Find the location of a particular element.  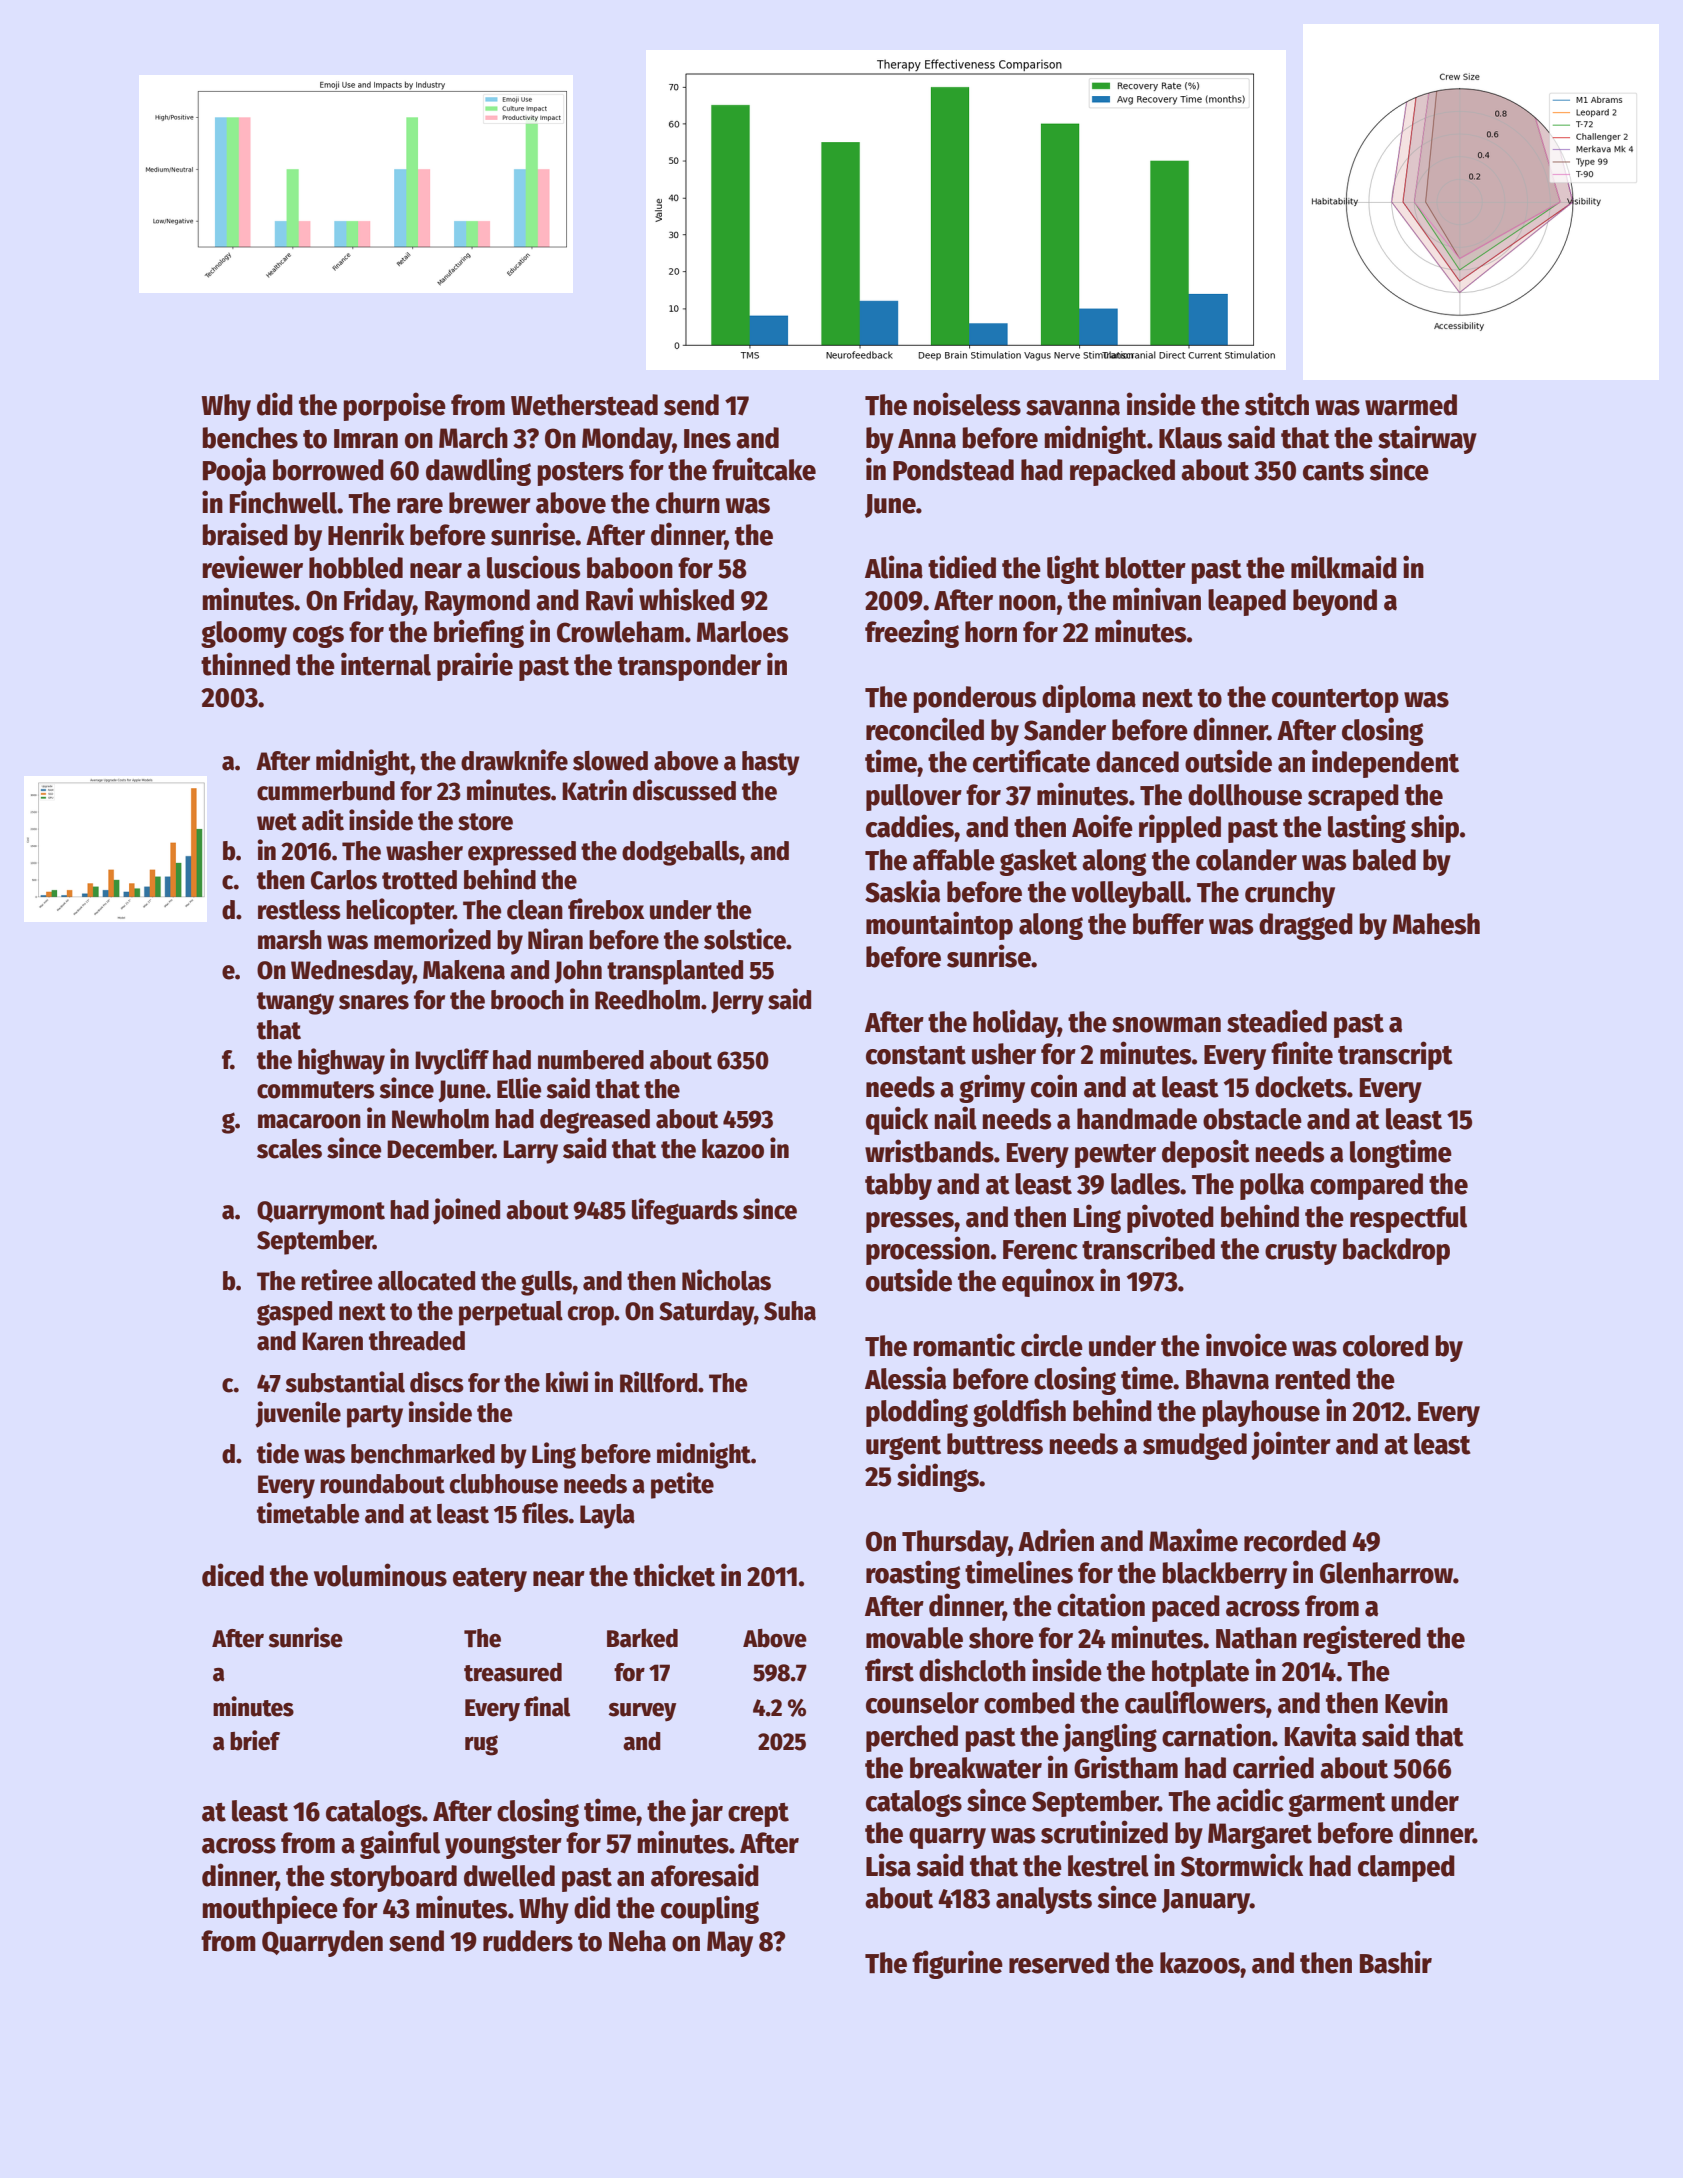

tidied is located at coordinates (962, 567).
